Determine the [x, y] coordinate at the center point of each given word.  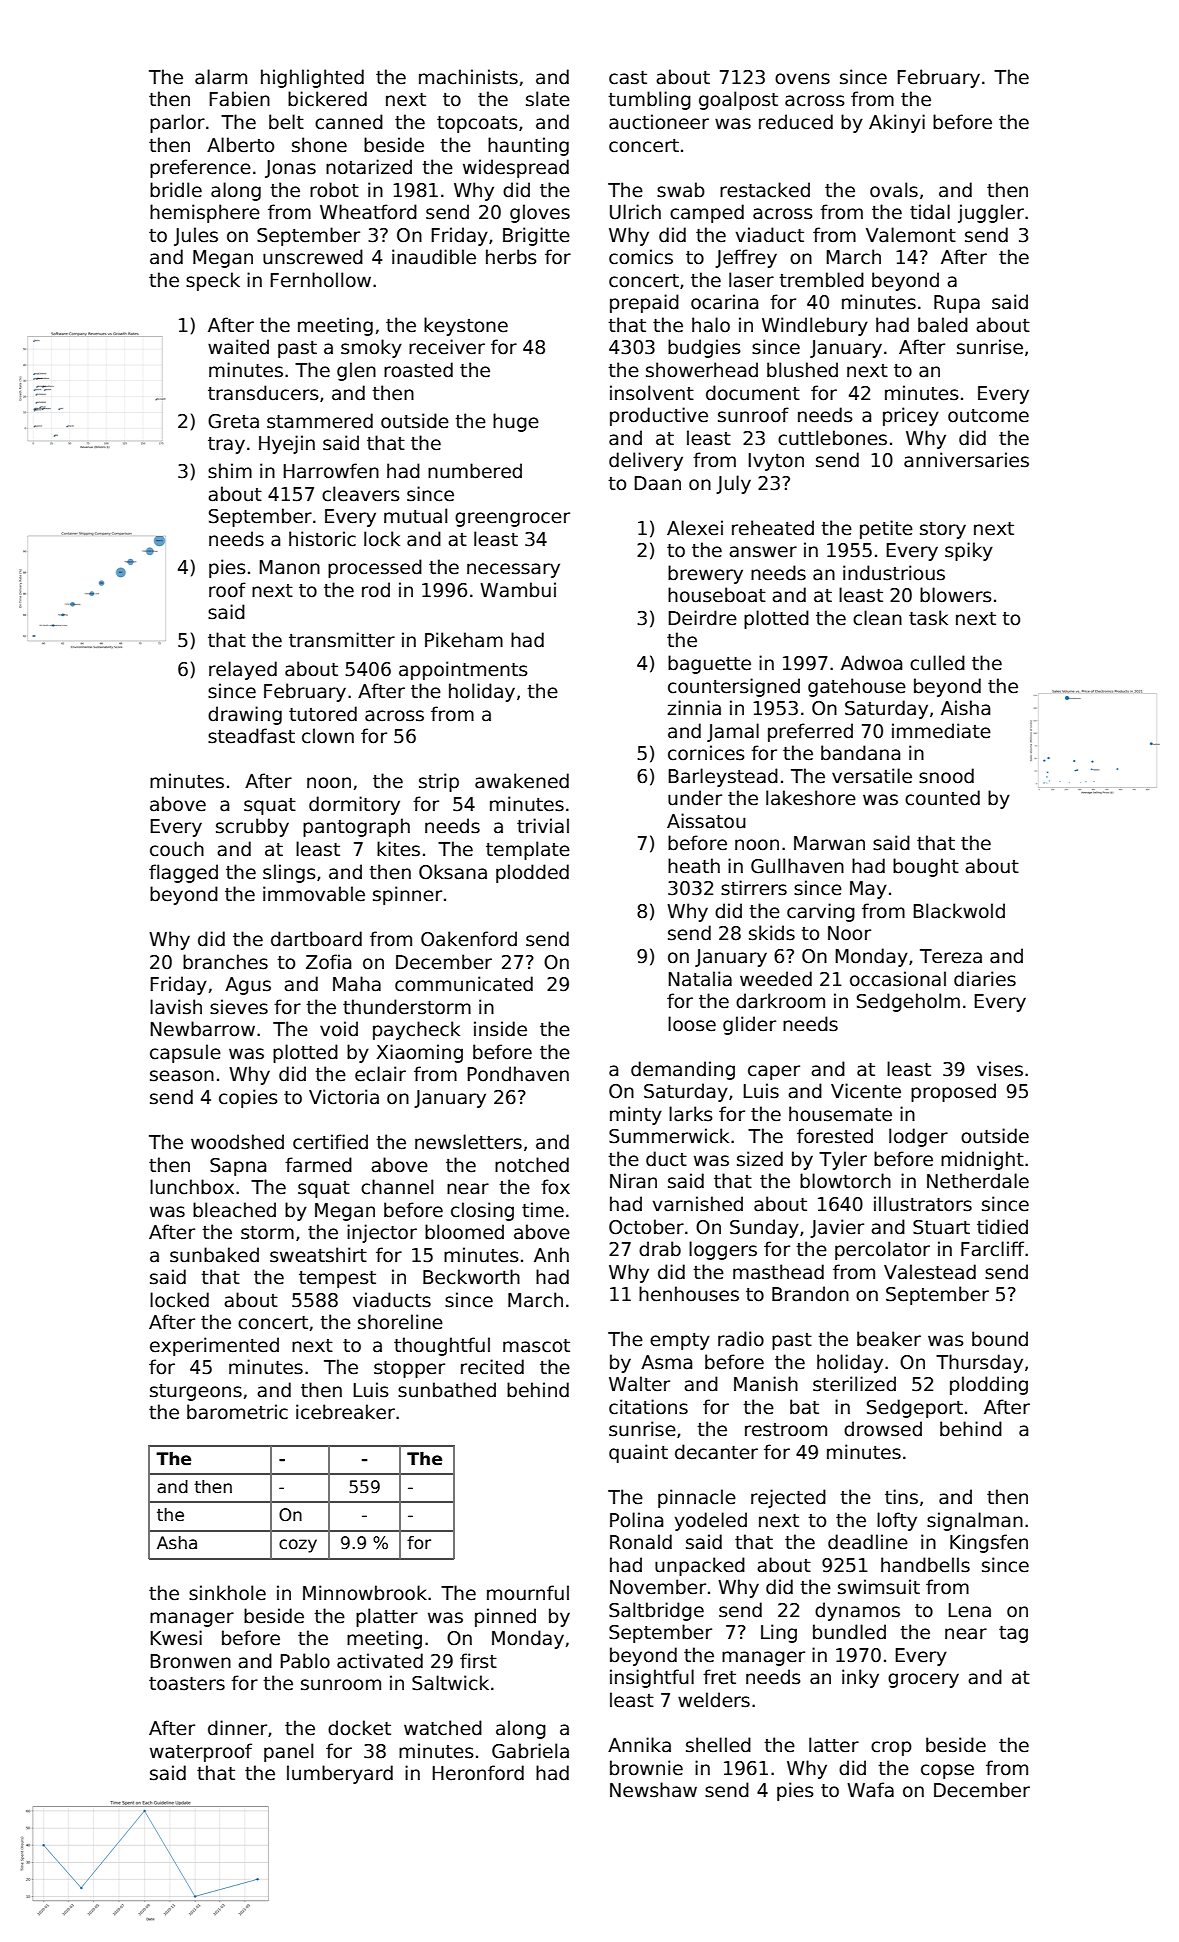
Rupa [957, 304]
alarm [221, 77]
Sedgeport [915, 1408]
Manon [289, 567]
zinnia [694, 708]
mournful [528, 1593]
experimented [214, 1346]
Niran [633, 1181]
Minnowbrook [365, 1593]
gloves [540, 213]
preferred [810, 732]
